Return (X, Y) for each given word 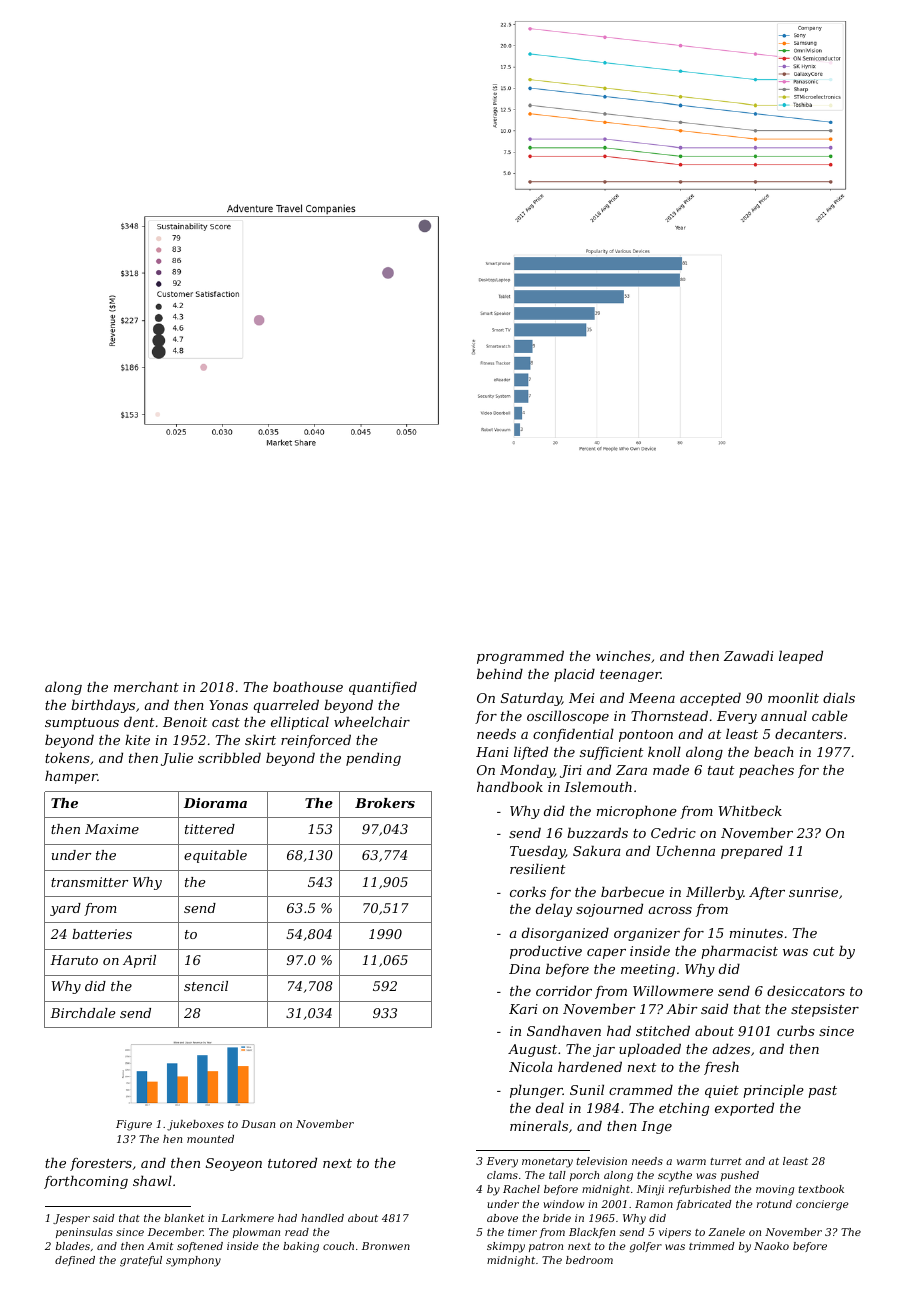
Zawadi (748, 655)
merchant (146, 686)
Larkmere (247, 1218)
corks (528, 891)
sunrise (813, 892)
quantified (383, 688)
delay (554, 910)
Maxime (112, 829)
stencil (206, 986)
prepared (752, 852)
